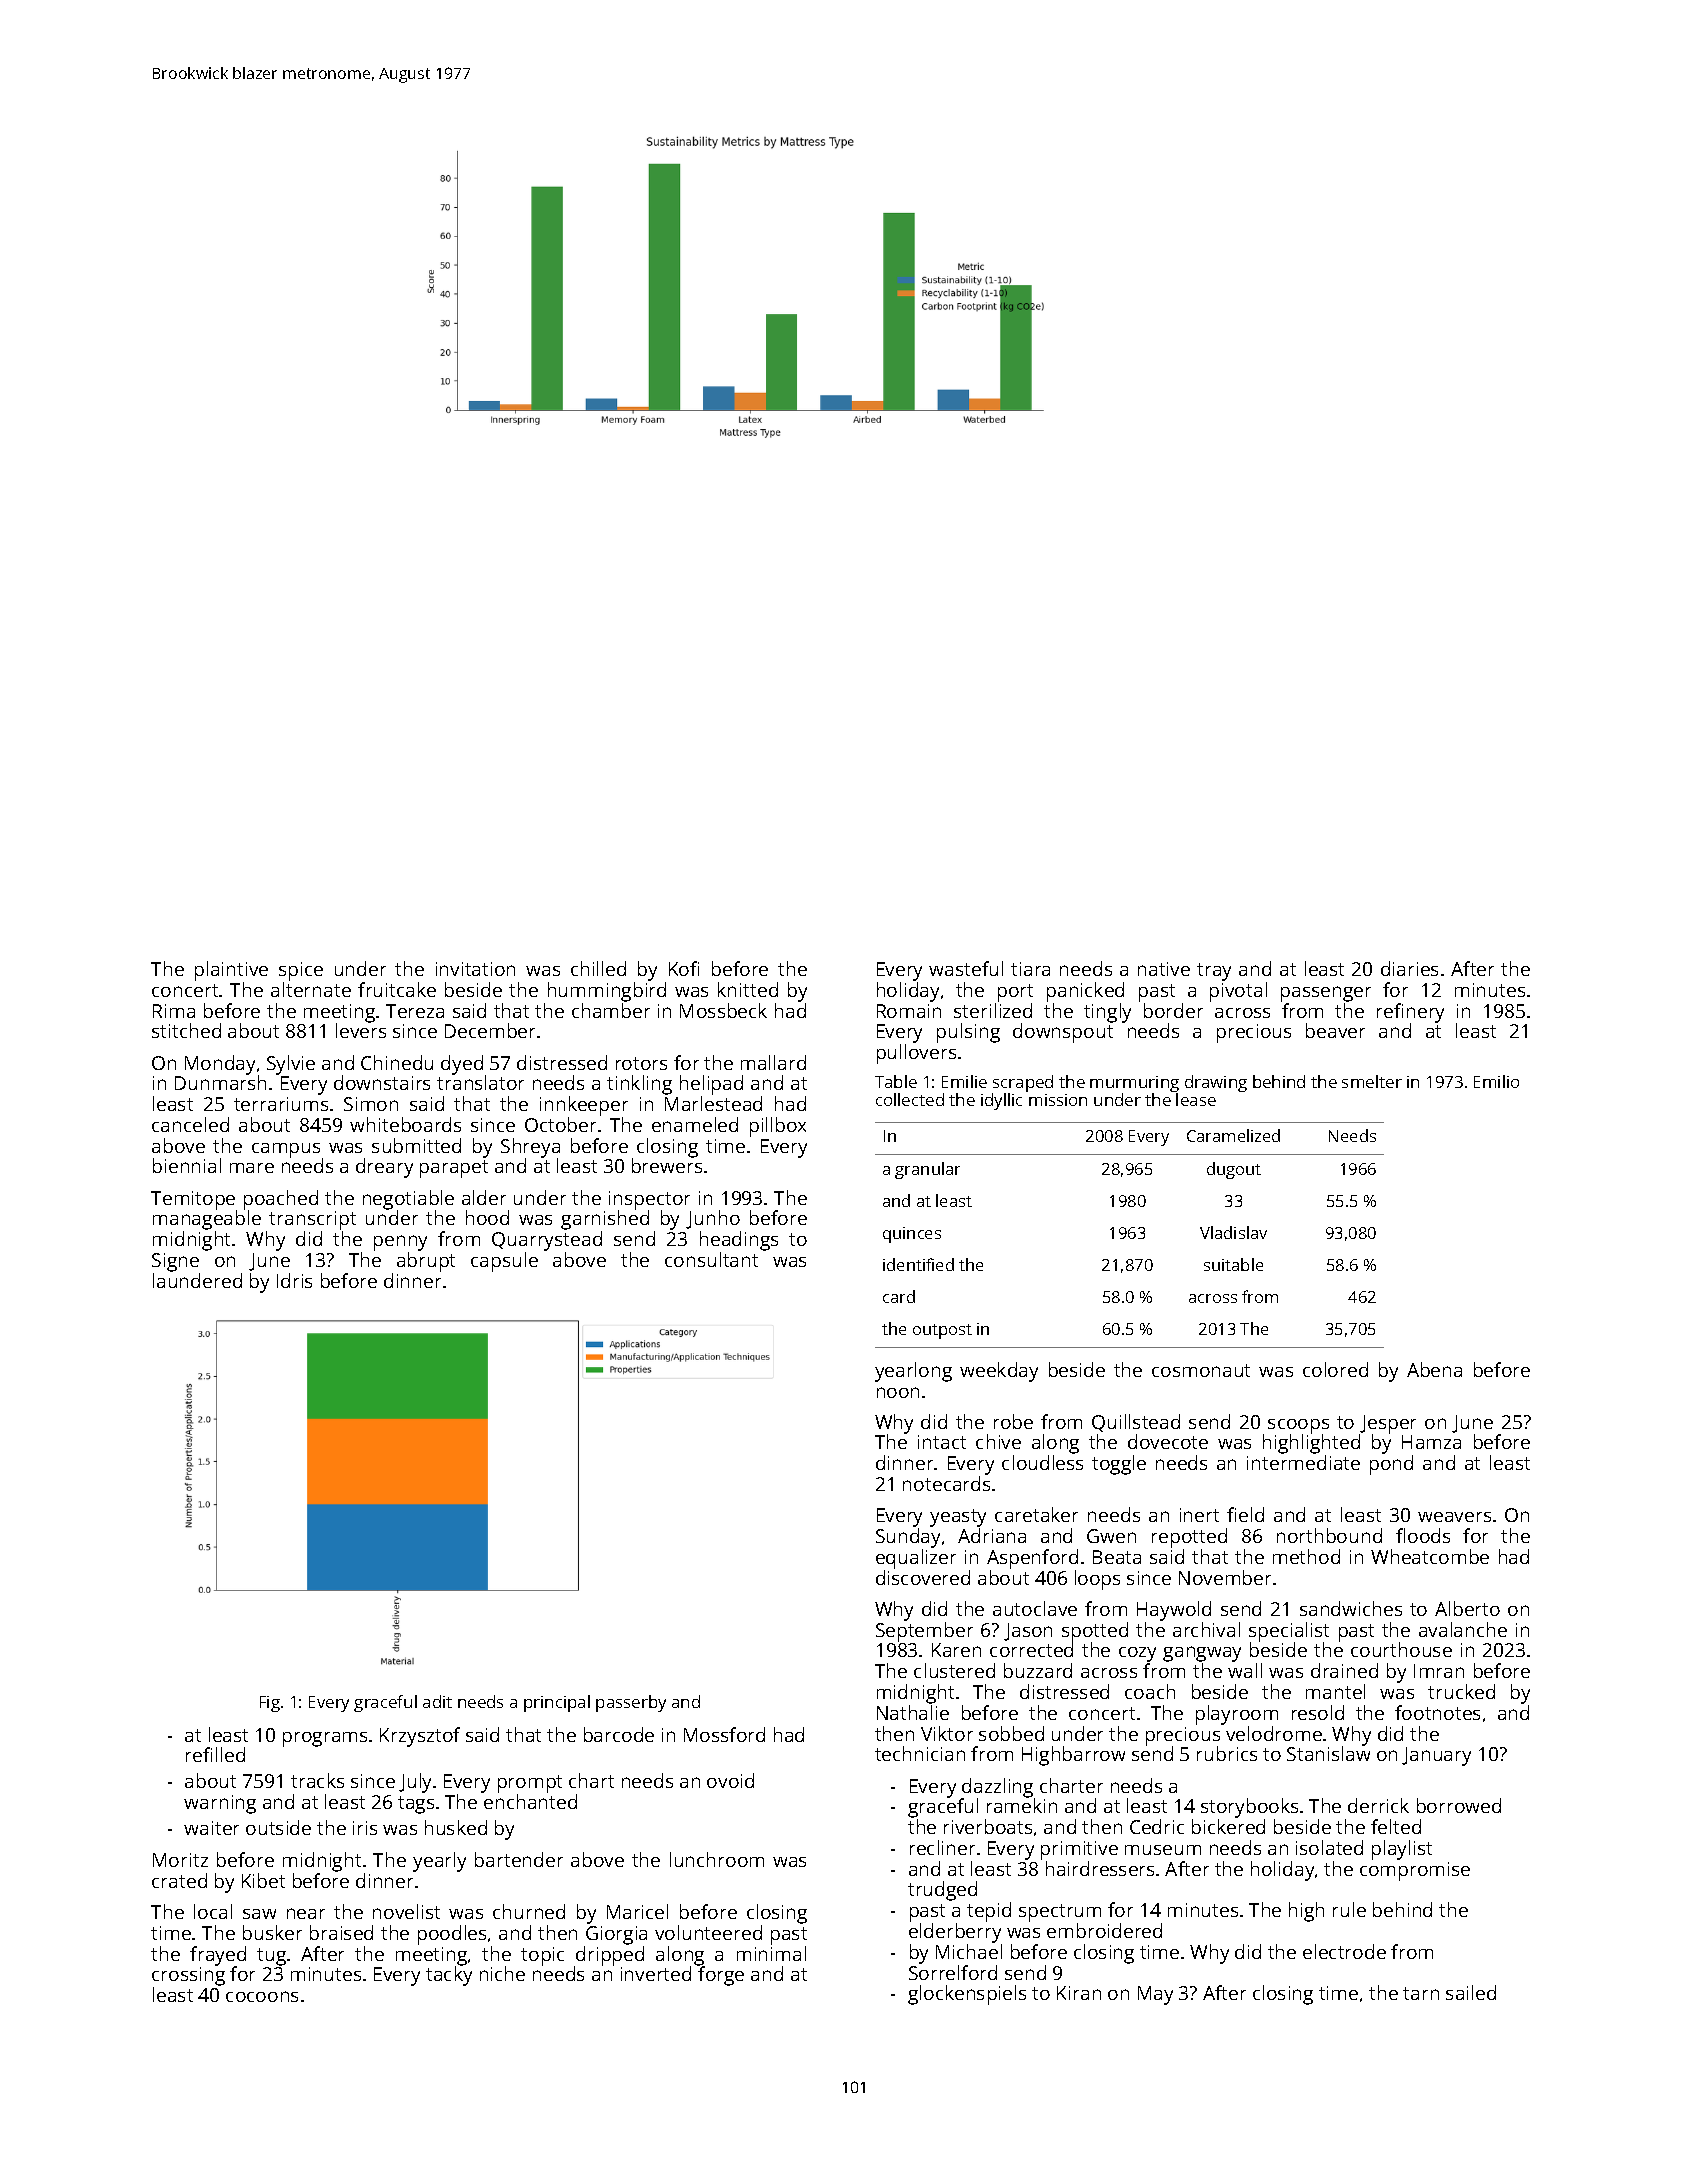 This document has width=1683, height=2178. What do you see at coordinates (898, 1392) in the document?
I see `noon` at bounding box center [898, 1392].
